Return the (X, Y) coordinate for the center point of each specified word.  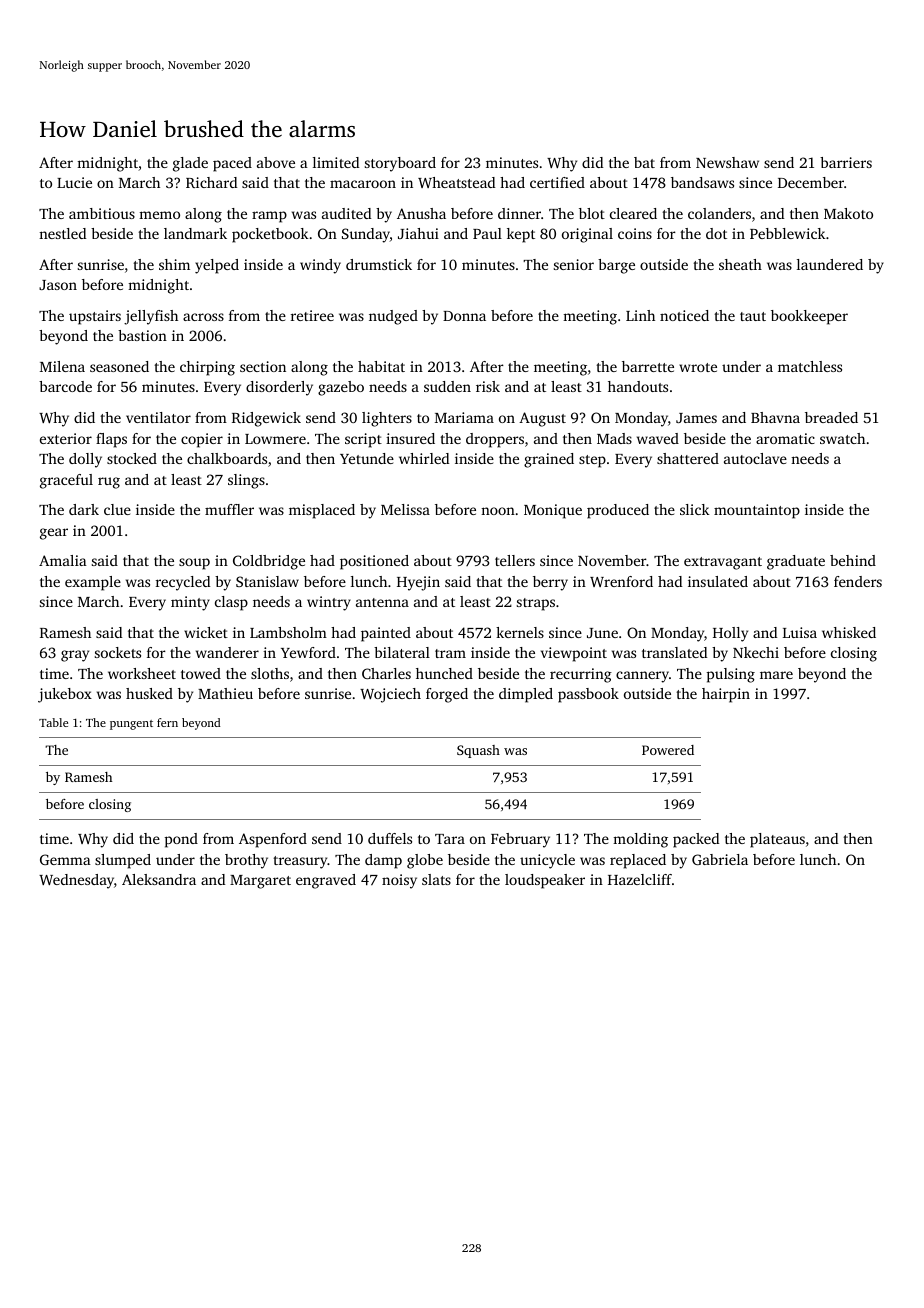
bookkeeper (809, 317)
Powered (668, 750)
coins (635, 233)
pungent (131, 725)
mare (776, 675)
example (93, 583)
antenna (382, 602)
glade (190, 164)
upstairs (95, 317)
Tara (450, 839)
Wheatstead (456, 182)
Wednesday (76, 881)
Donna (464, 316)
